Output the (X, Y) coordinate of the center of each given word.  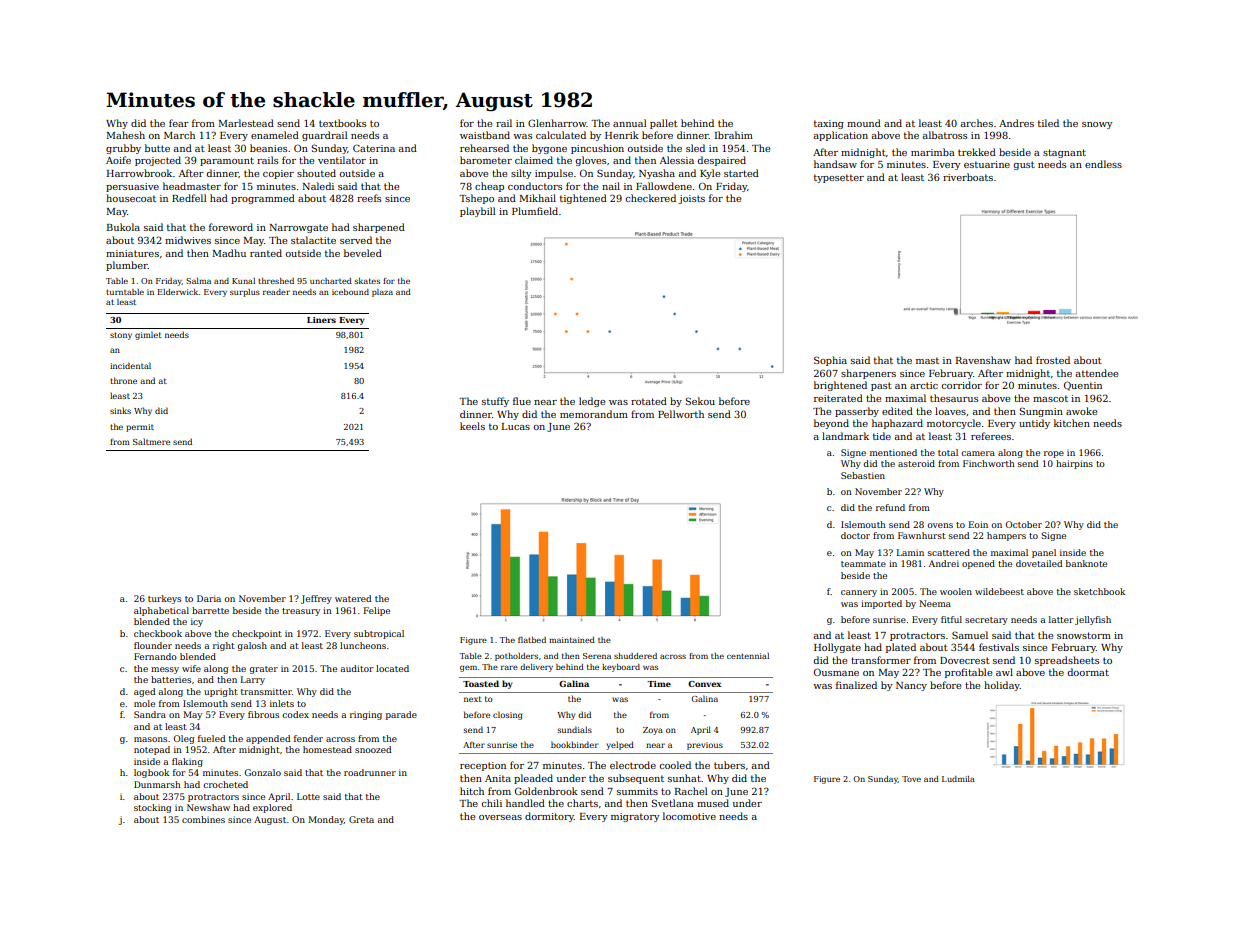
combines (203, 819)
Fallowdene (664, 186)
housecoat (131, 198)
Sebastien (863, 475)
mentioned (893, 452)
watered (353, 598)
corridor (961, 385)
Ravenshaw (983, 360)
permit (140, 428)
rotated (649, 401)
